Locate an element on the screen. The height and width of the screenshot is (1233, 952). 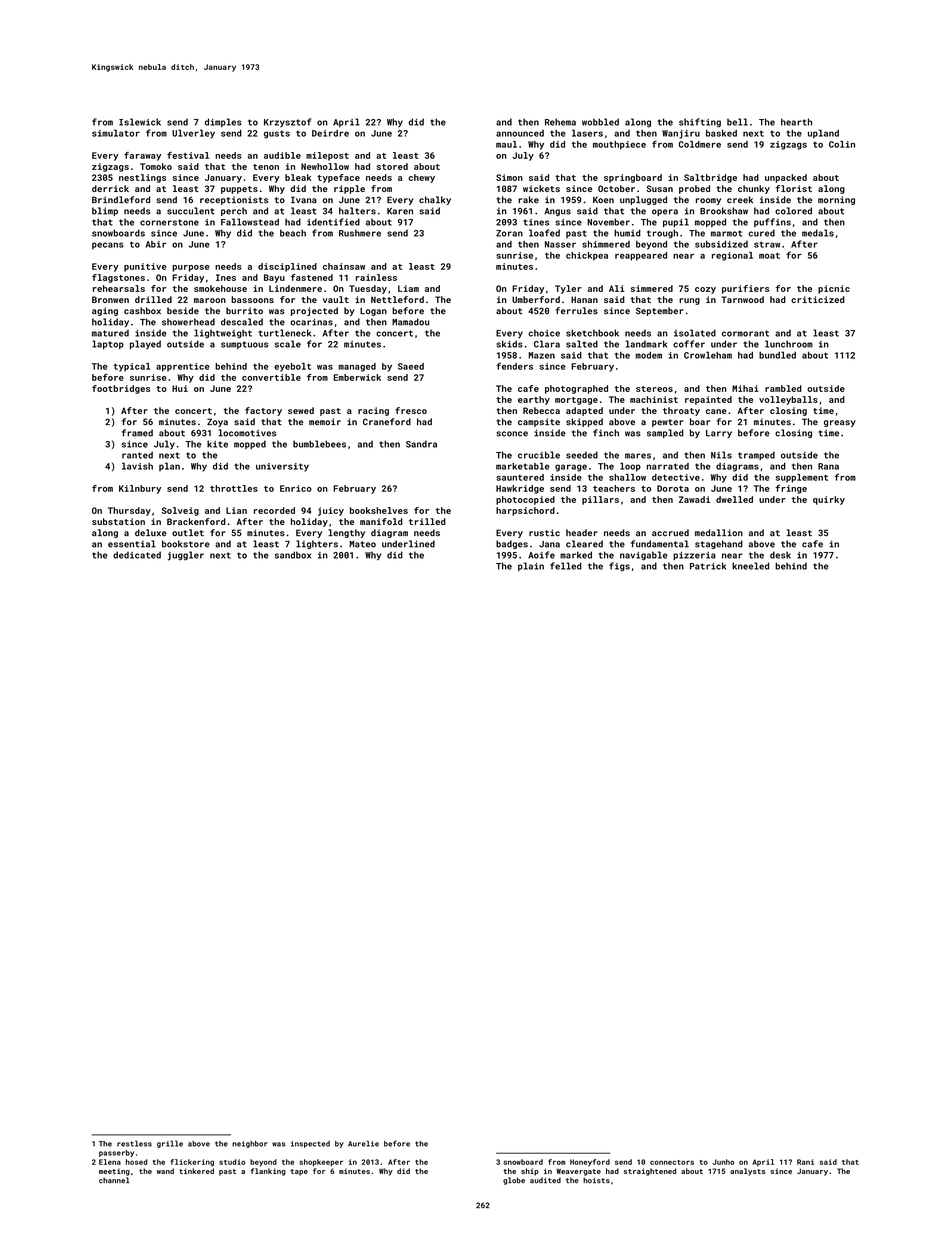
plain is located at coordinates (531, 566).
